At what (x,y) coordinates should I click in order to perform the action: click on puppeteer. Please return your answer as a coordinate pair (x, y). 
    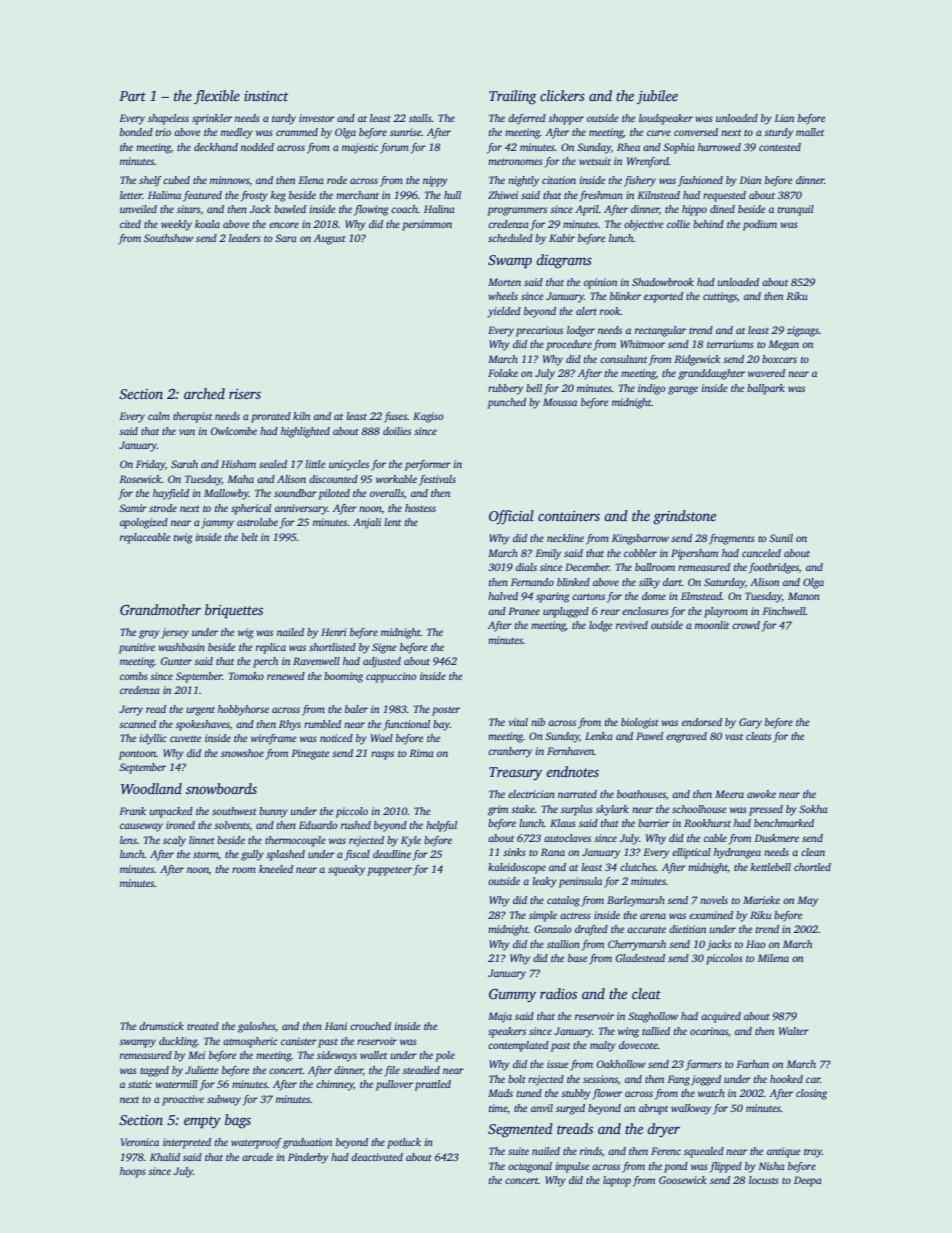
    Looking at the image, I should click on (389, 871).
